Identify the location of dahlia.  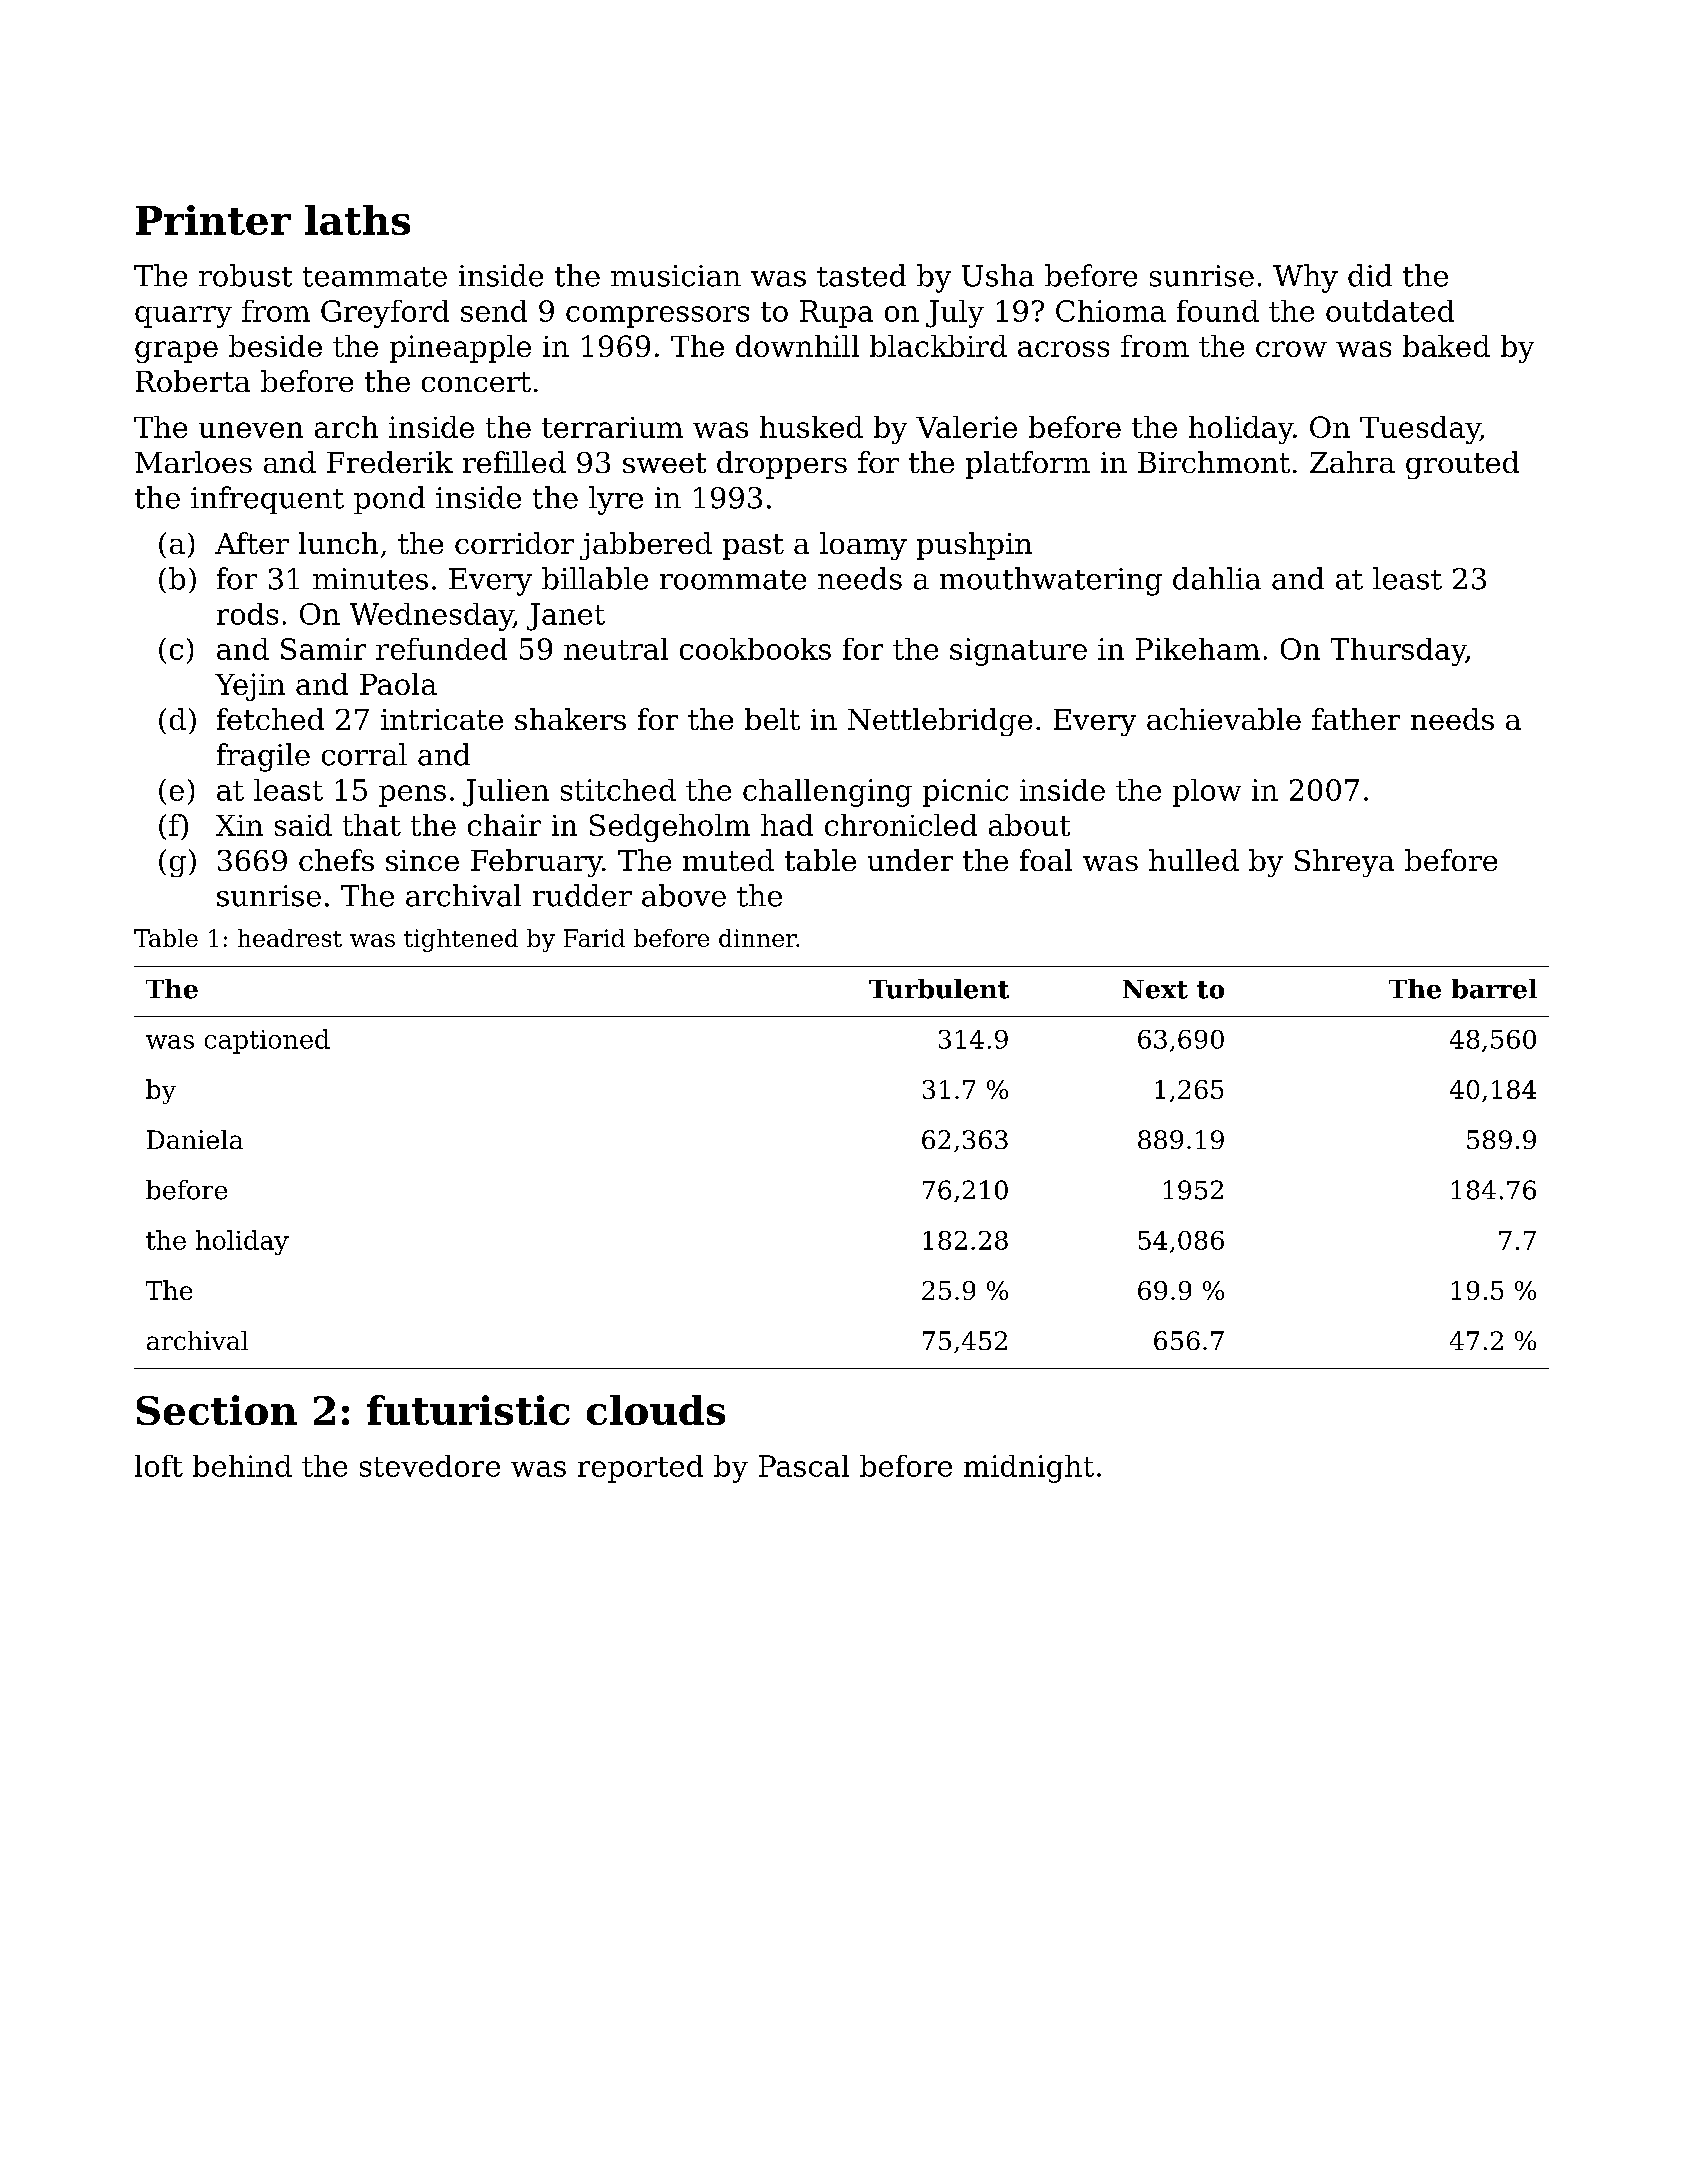
(1217, 578).
